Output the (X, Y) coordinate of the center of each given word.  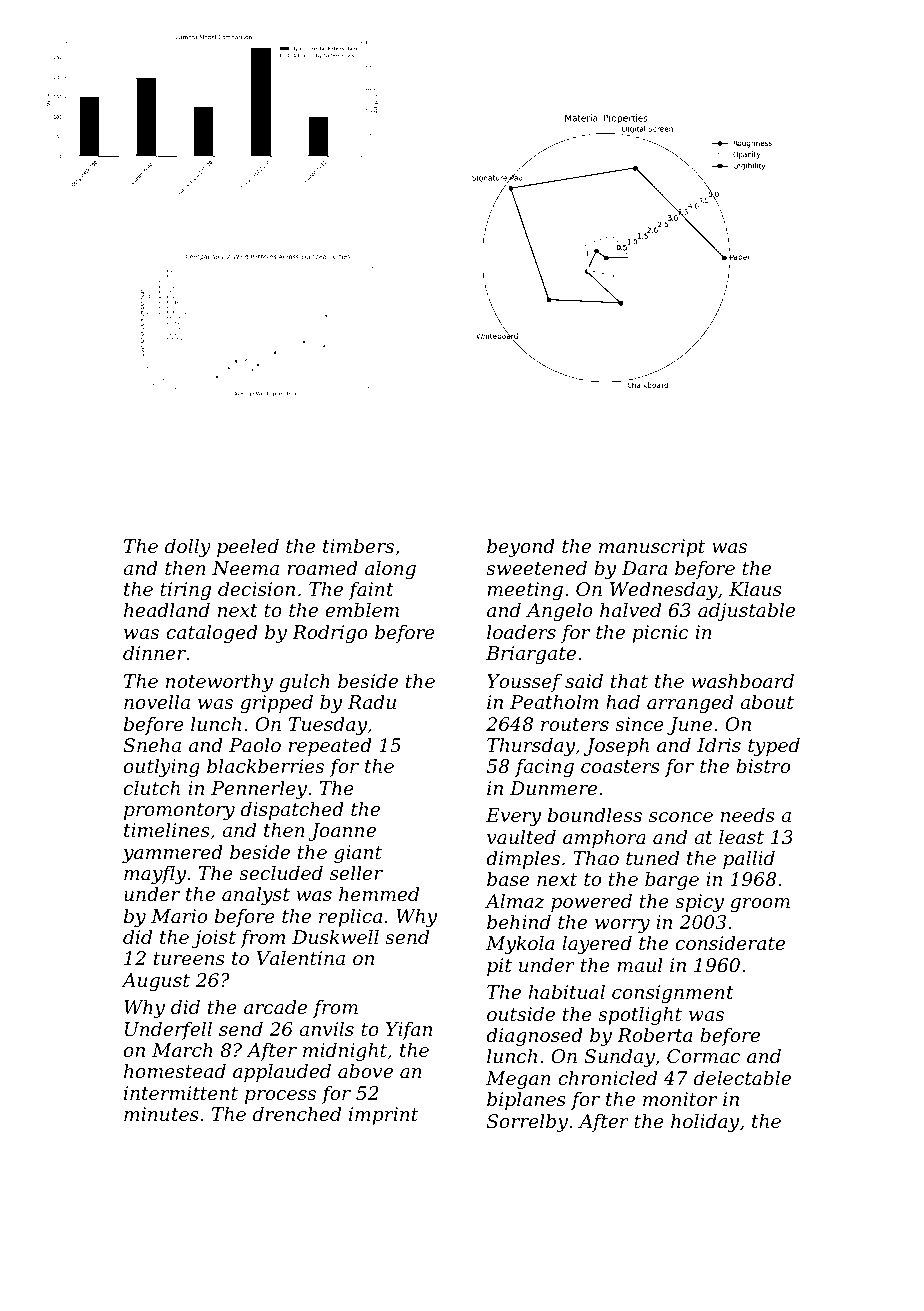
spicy (699, 903)
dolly (188, 548)
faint (371, 591)
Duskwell (335, 937)
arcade (275, 1007)
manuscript (652, 548)
